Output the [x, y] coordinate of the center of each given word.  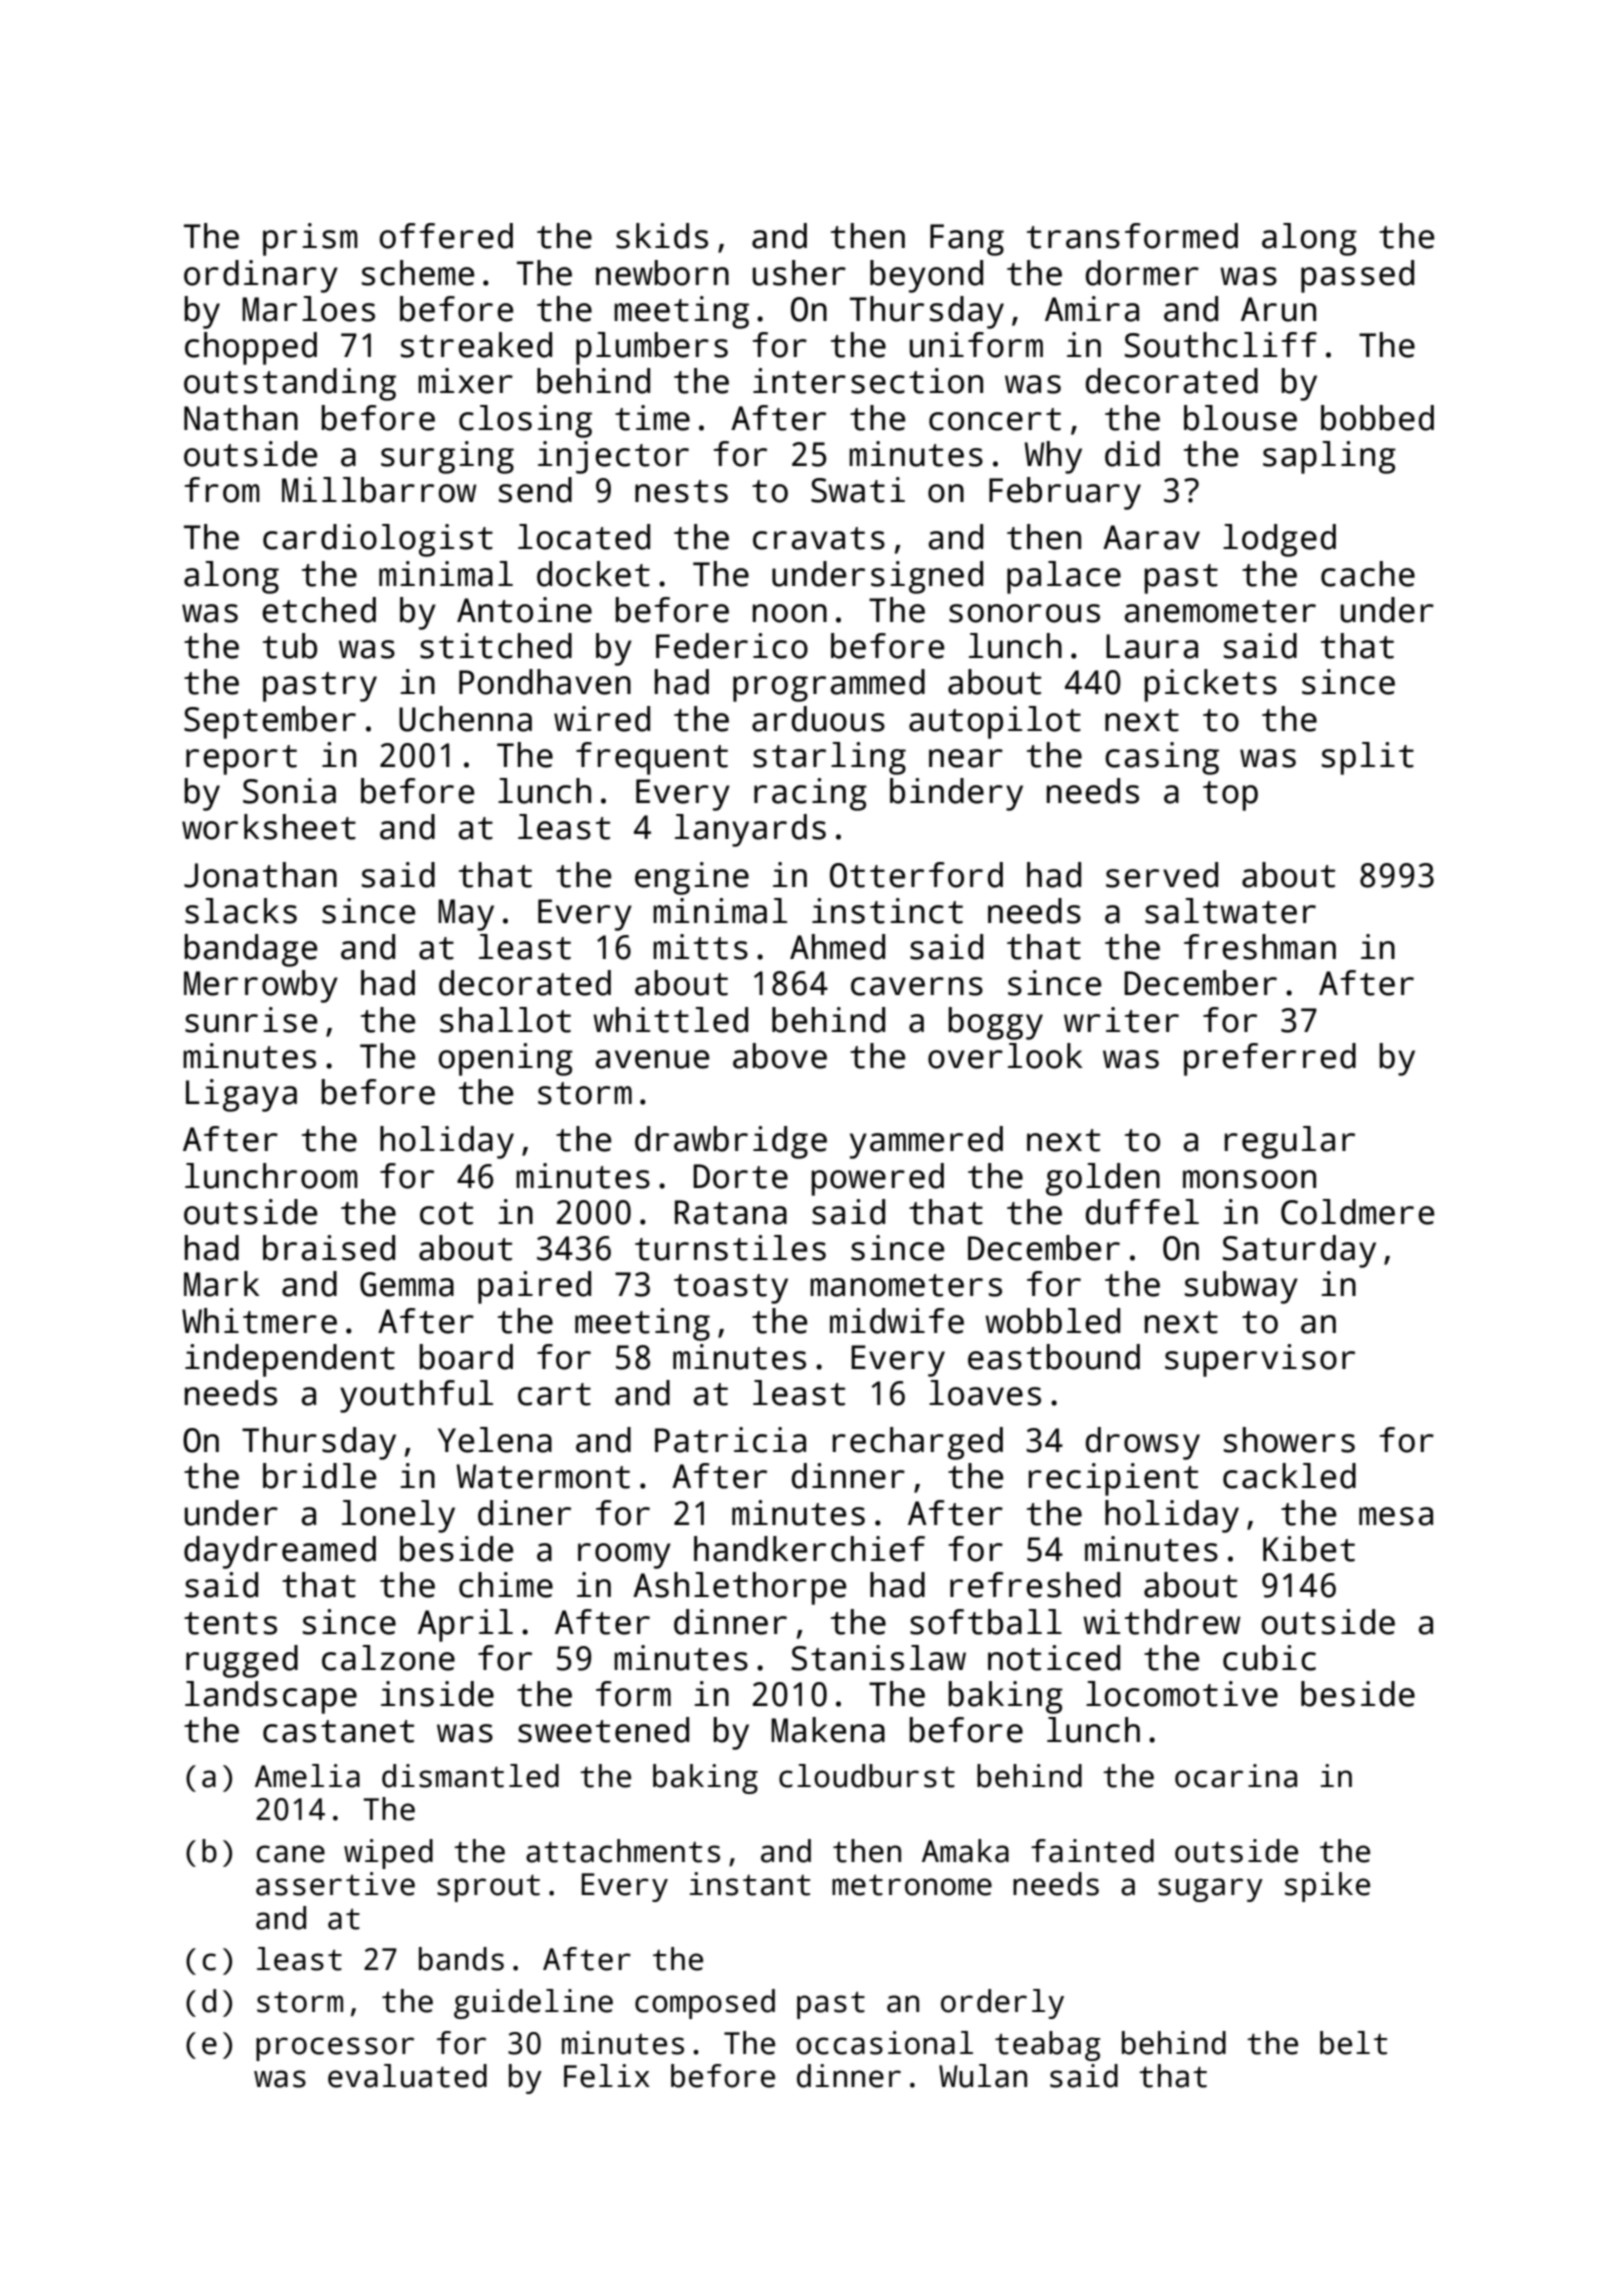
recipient [1113, 1479]
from [222, 490]
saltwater [1230, 911]
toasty [731, 1289]
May [466, 915]
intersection [868, 381]
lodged [1279, 540]
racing [810, 794]
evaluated [407, 2076]
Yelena [495, 1440]
